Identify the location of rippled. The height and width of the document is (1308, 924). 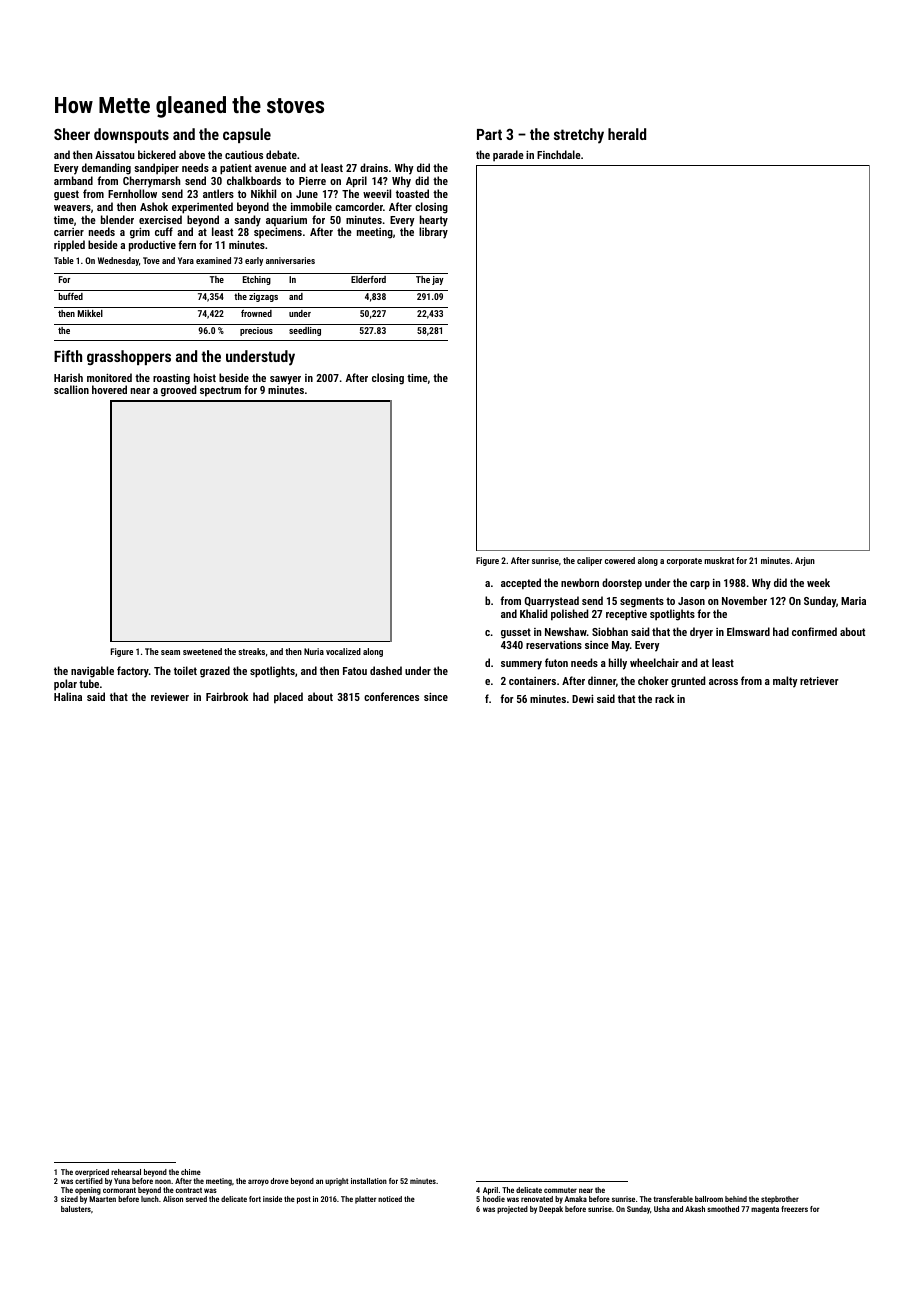
(69, 246).
